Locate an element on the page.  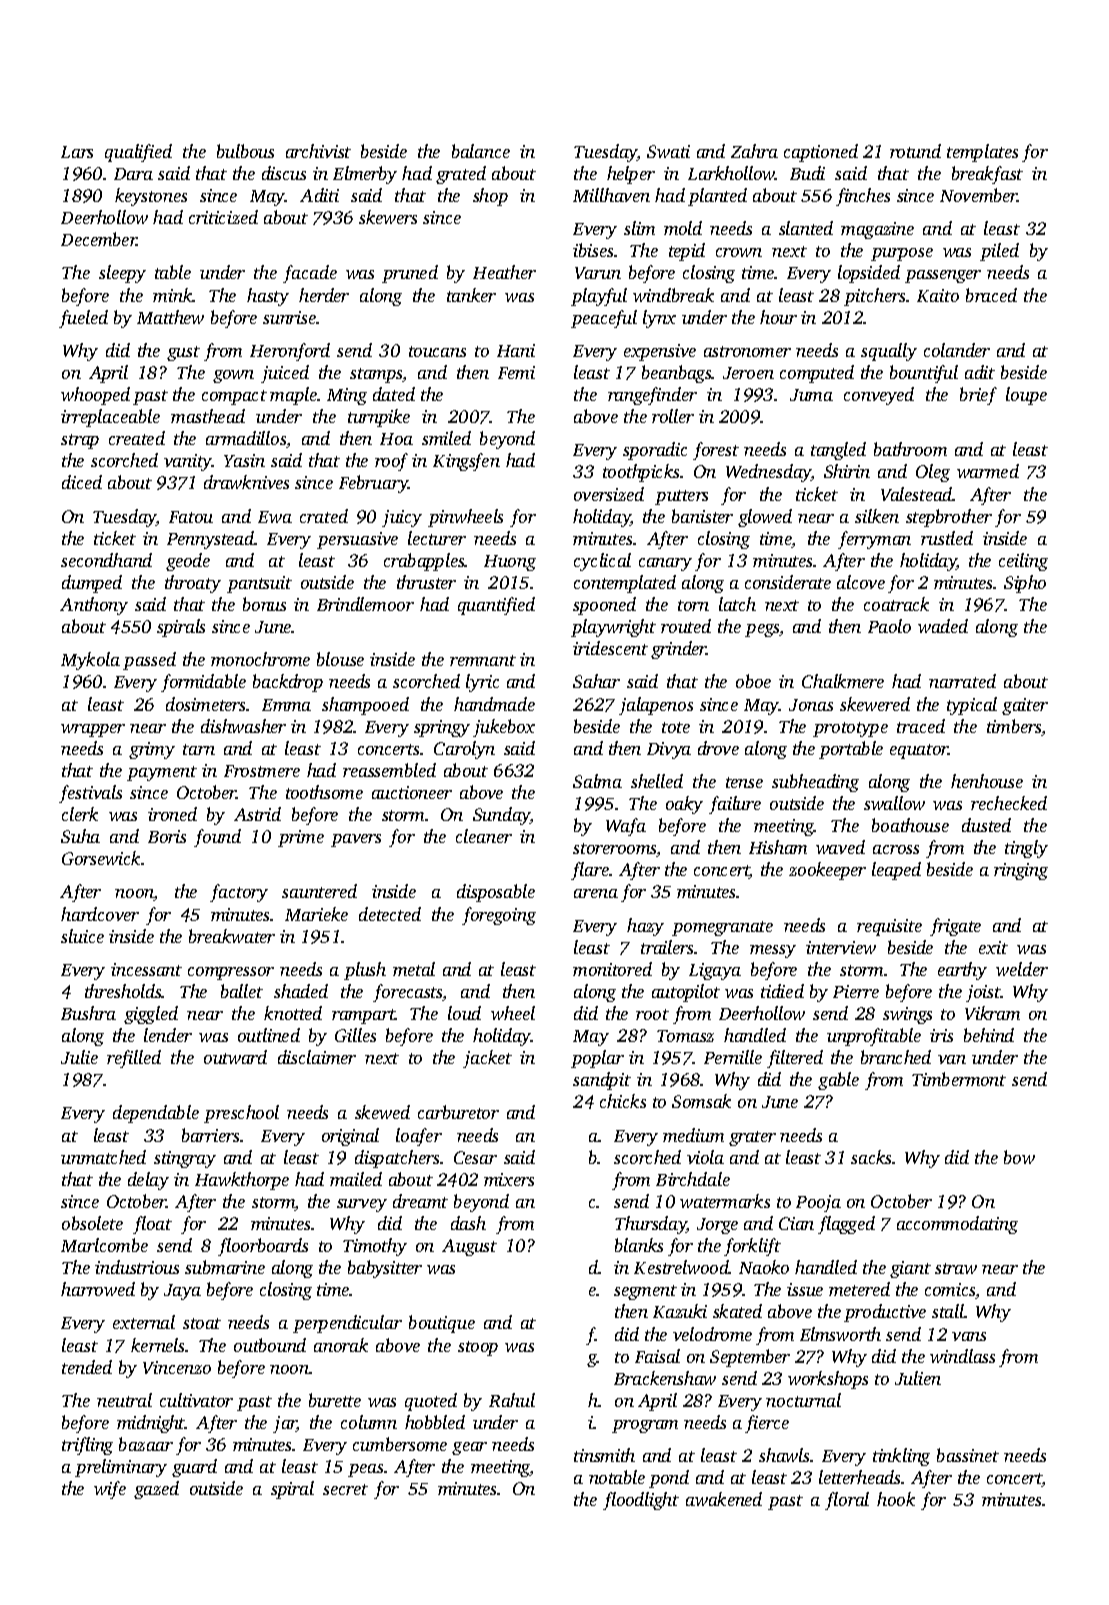
joist is located at coordinates (983, 993).
